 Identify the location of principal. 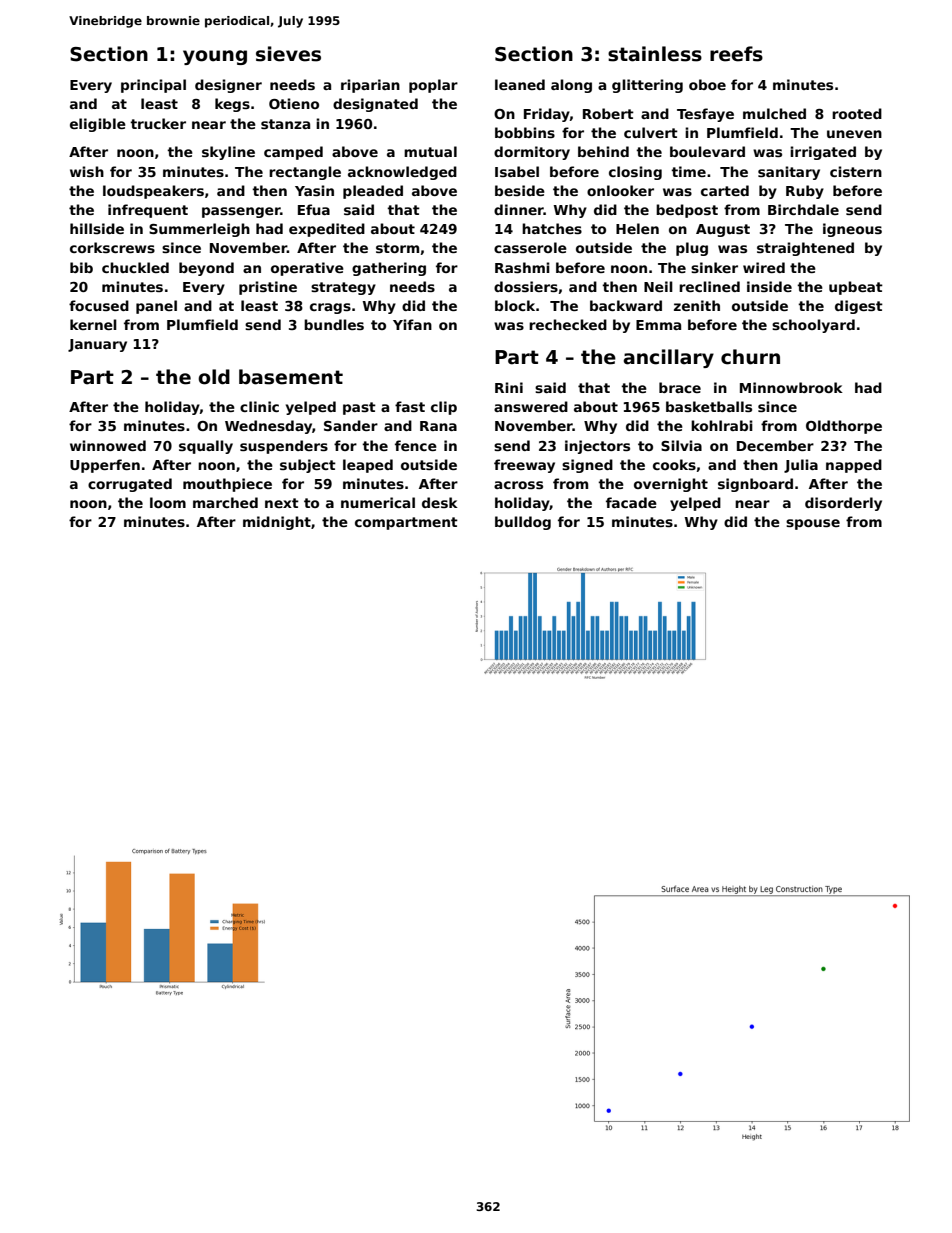
(153, 86).
